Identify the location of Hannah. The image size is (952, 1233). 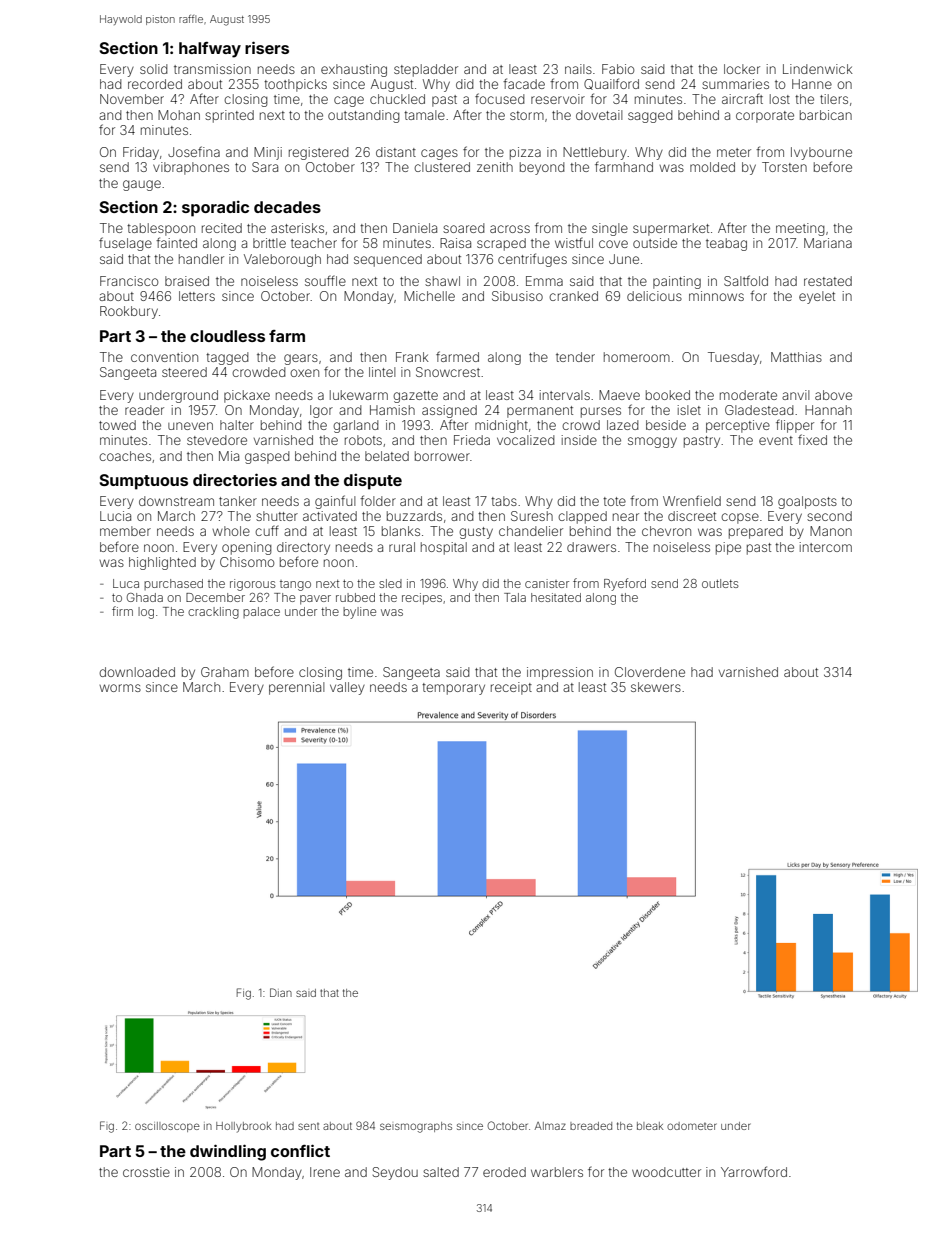
(828, 410).
